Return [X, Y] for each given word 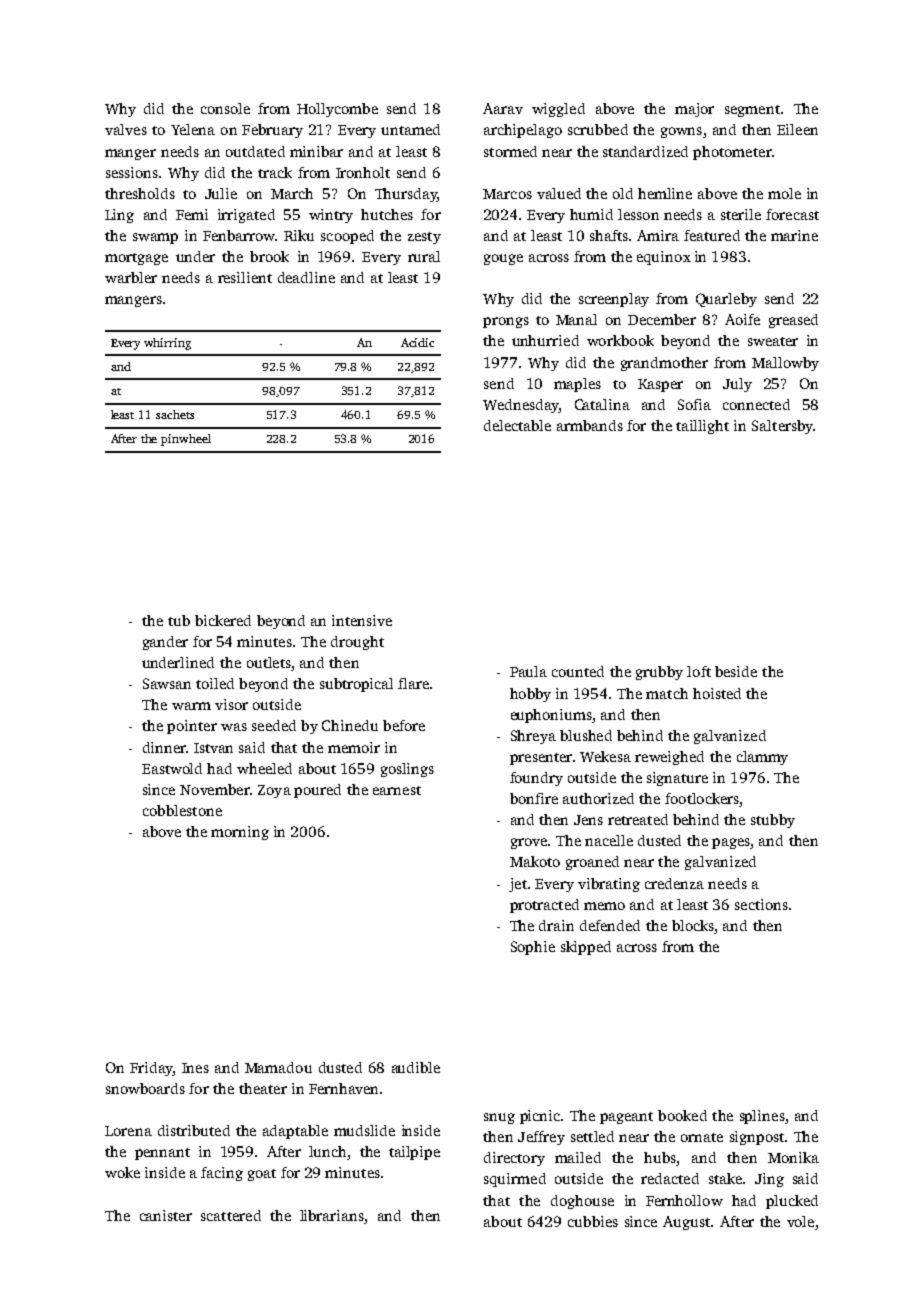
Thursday [406, 195]
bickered [223, 620]
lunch [327, 1151]
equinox [664, 258]
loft [699, 671]
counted [578, 671]
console [225, 108]
